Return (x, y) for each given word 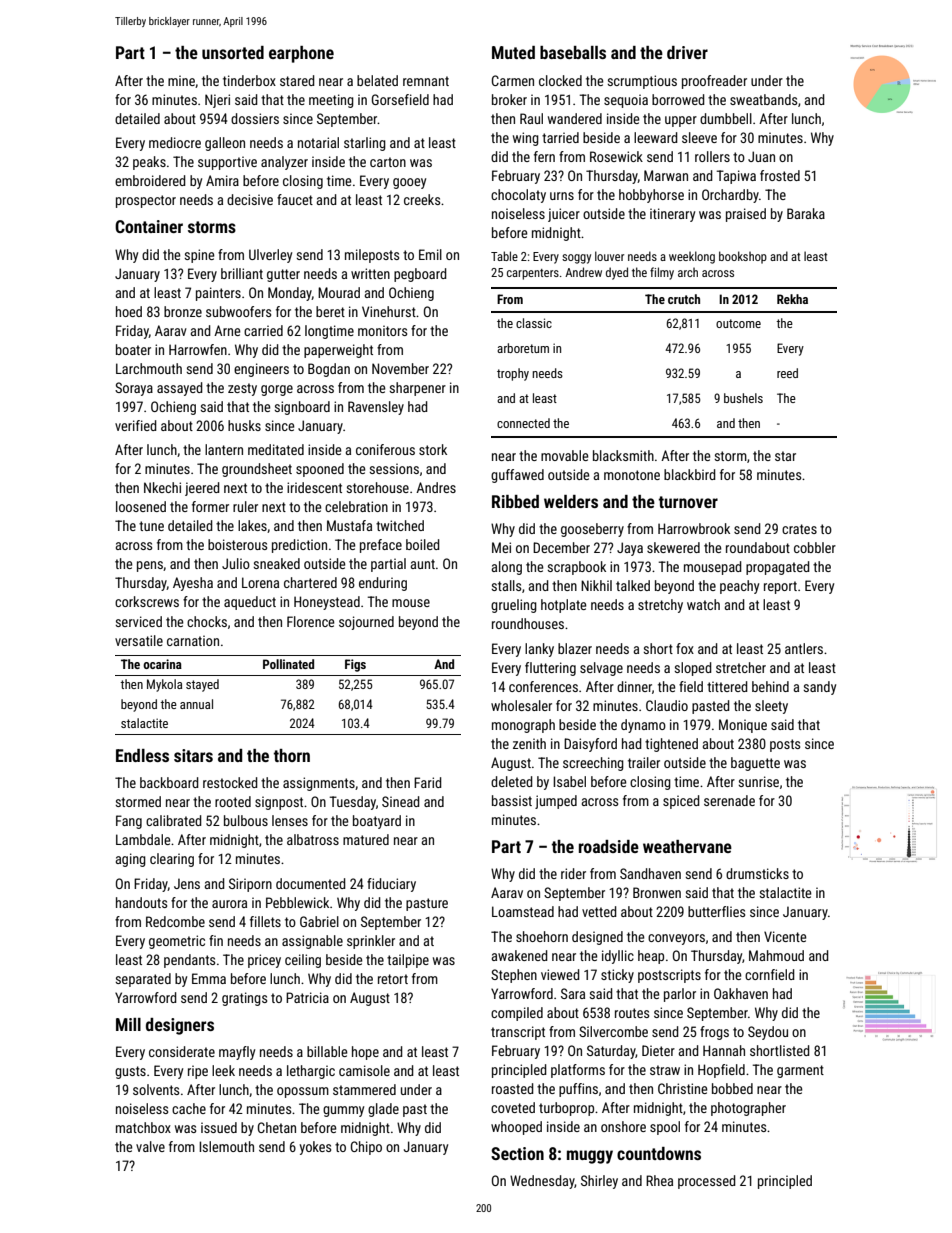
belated (377, 80)
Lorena (260, 582)
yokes (315, 1148)
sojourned (366, 623)
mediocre (175, 142)
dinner (634, 686)
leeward (656, 137)
